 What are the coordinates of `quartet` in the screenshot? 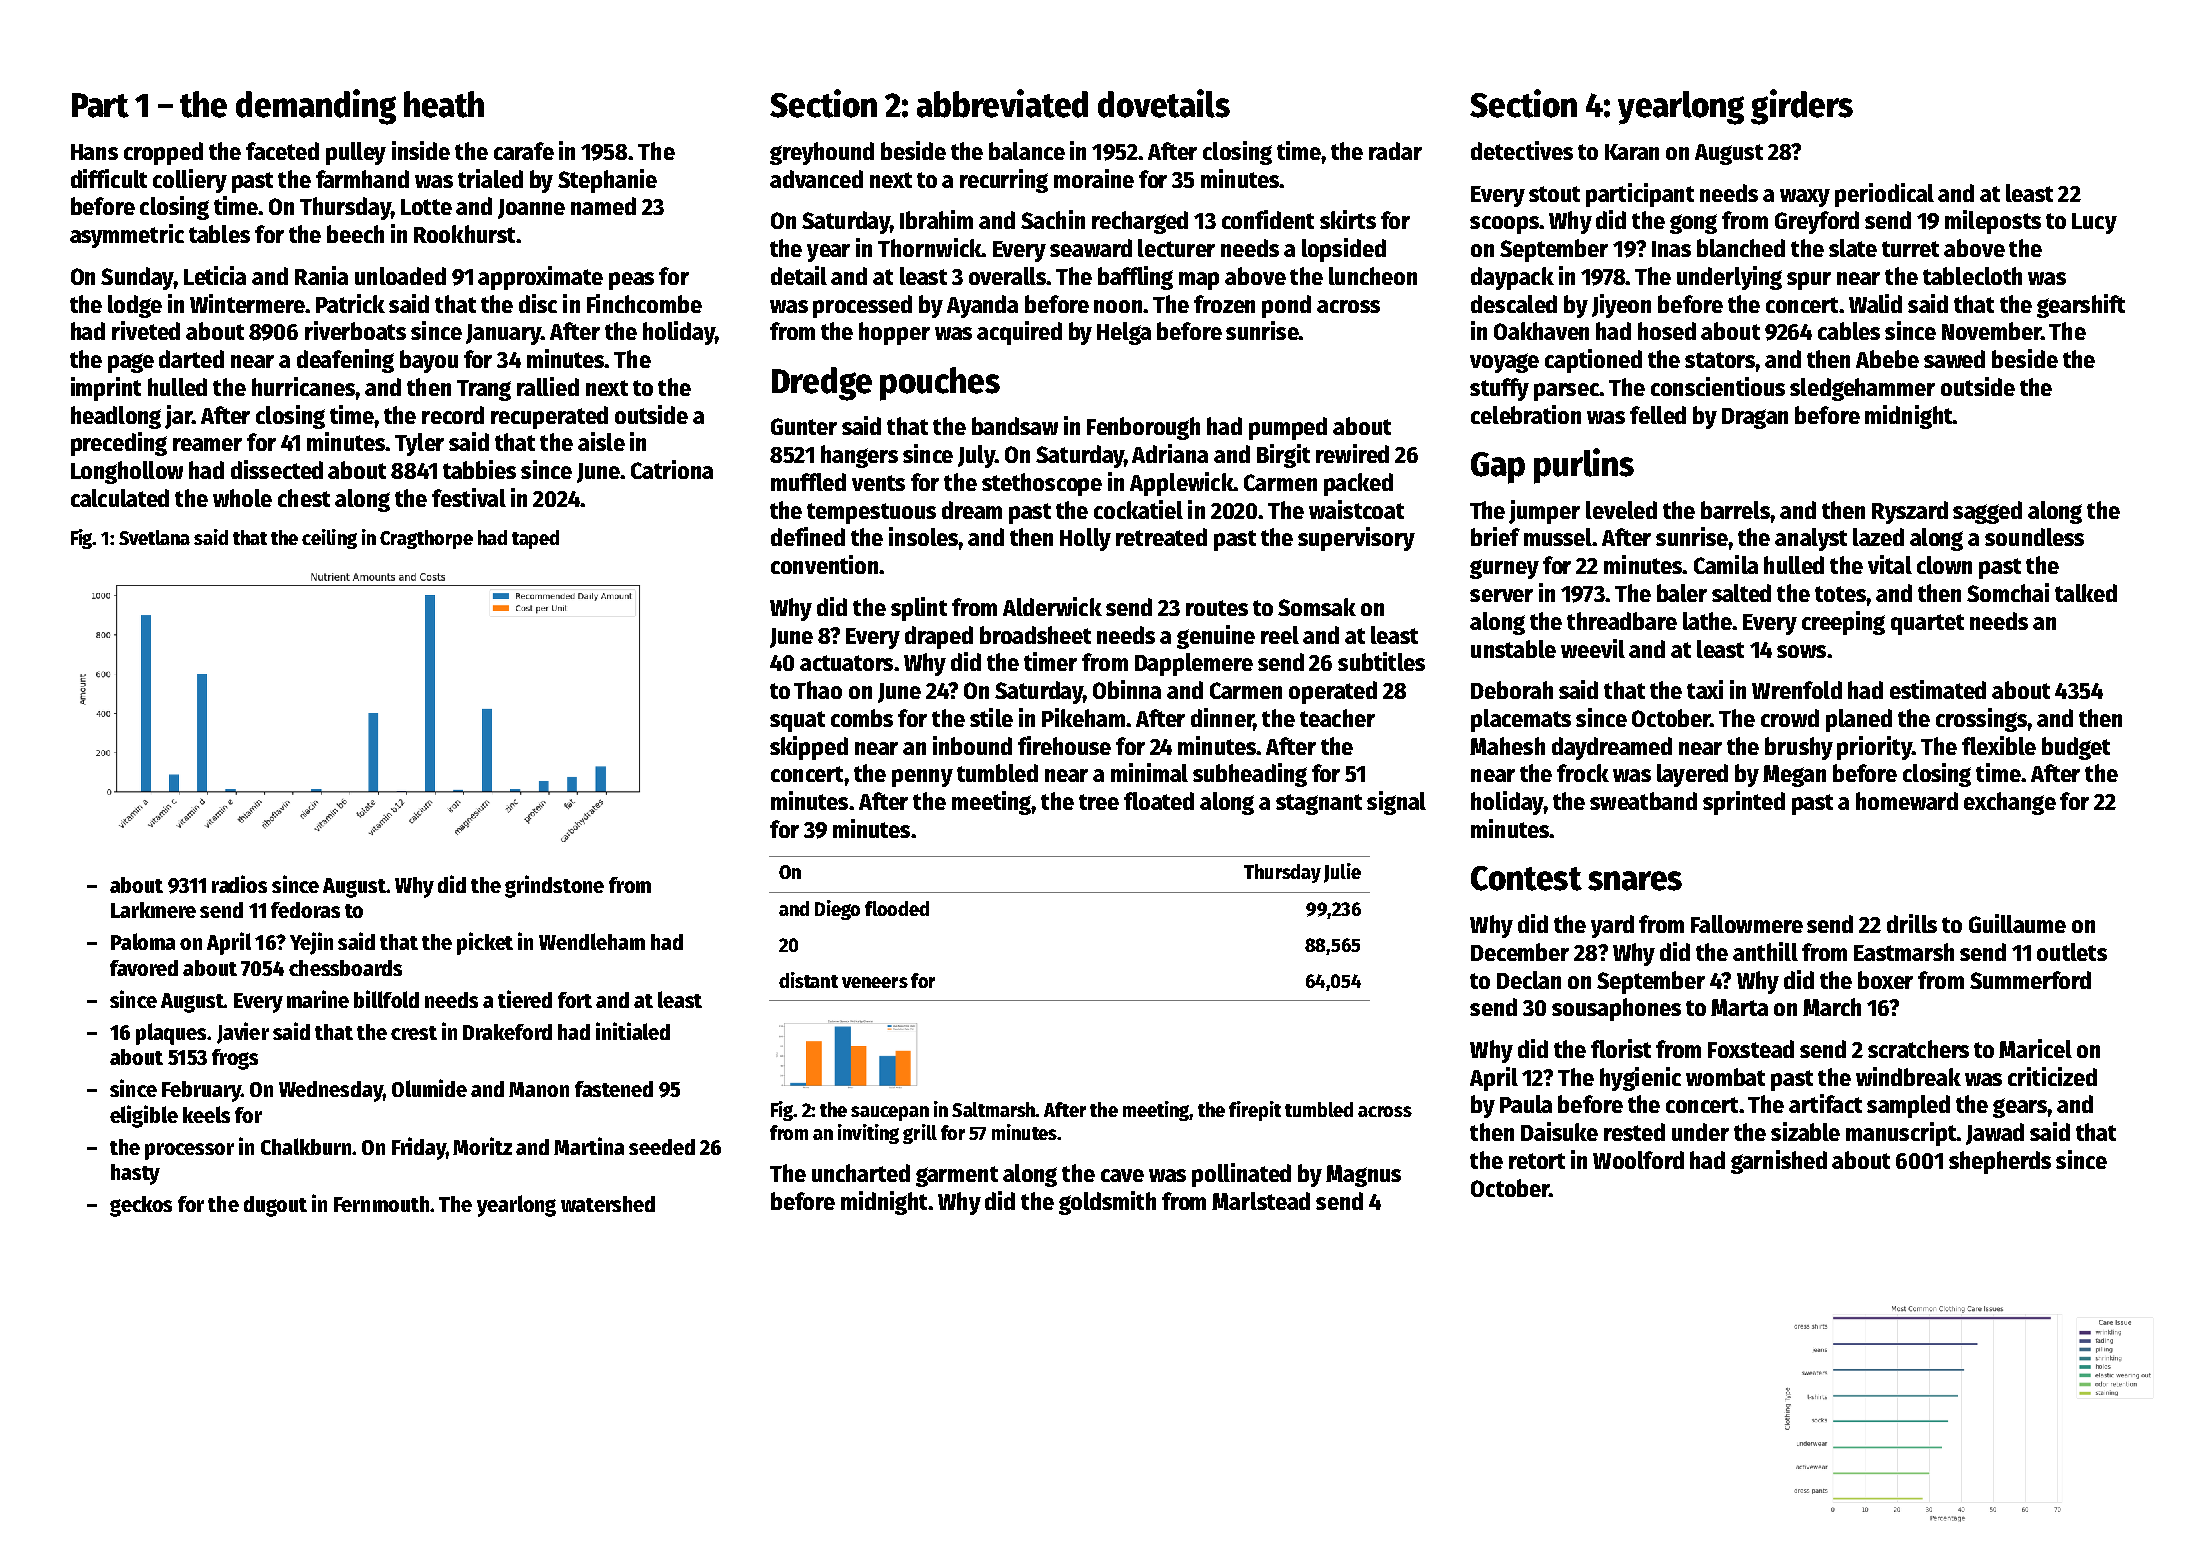 It's located at (1927, 624).
